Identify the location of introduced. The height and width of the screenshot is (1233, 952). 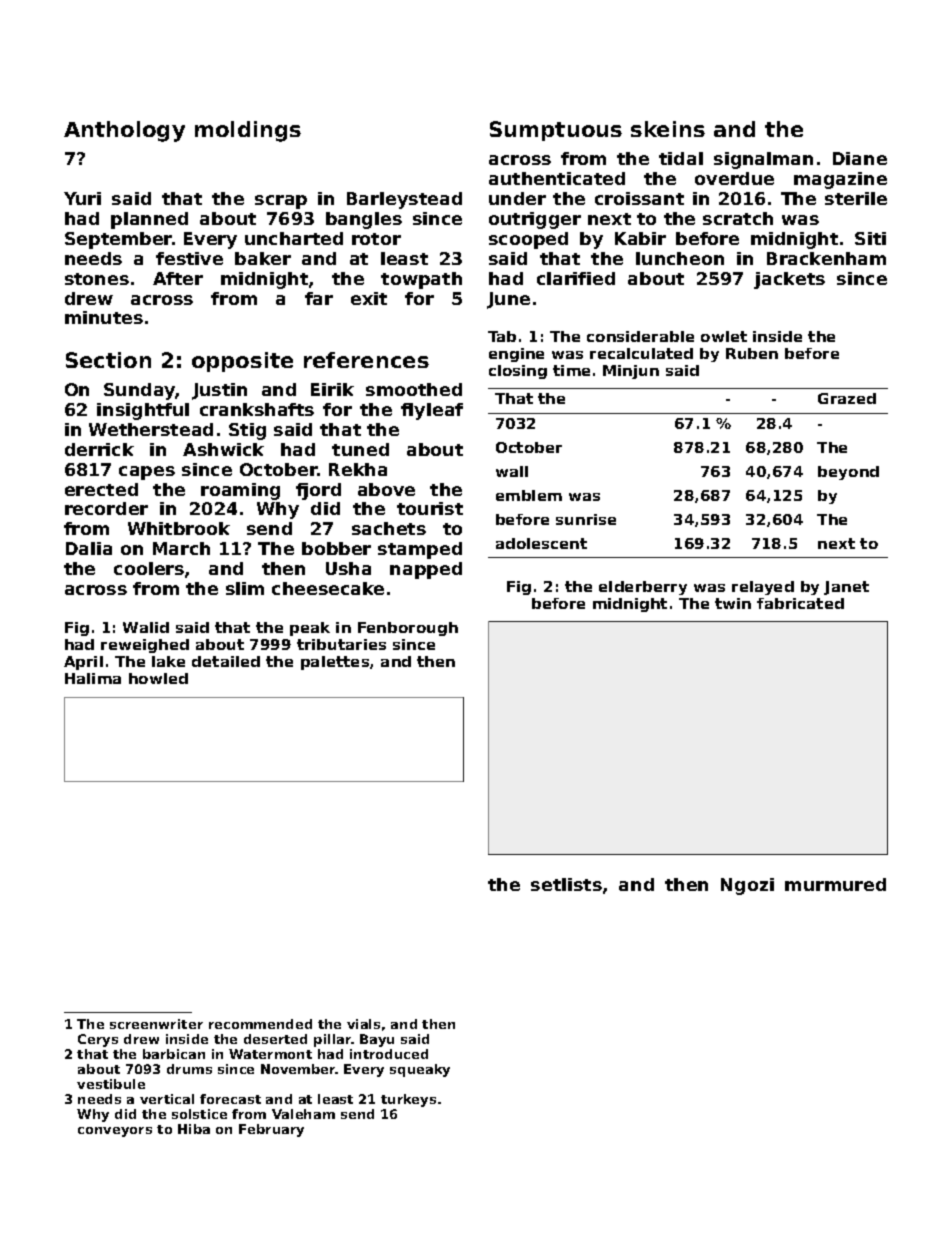
(389, 1054).
